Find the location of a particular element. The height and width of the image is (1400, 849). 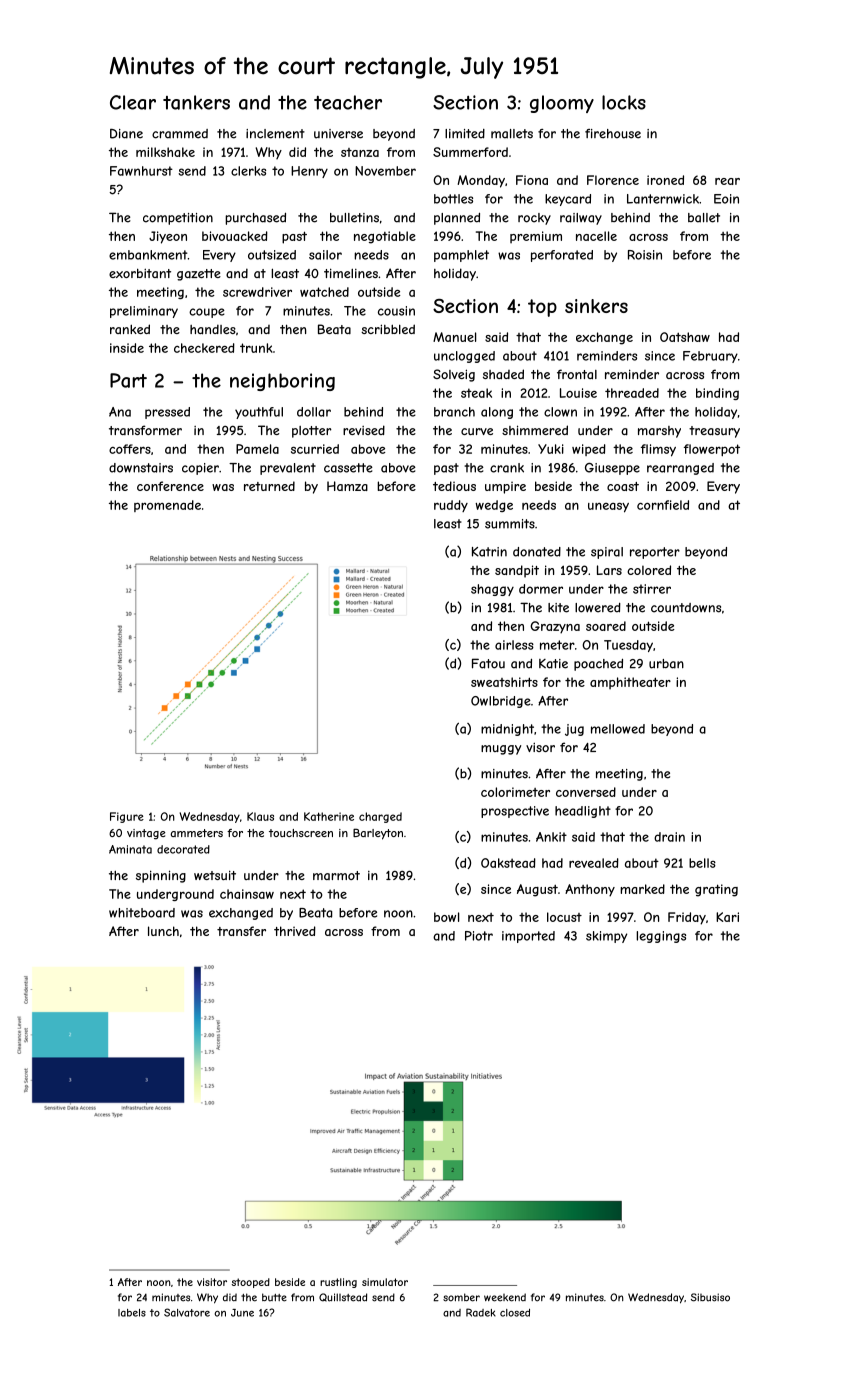

ironed is located at coordinates (665, 180).
